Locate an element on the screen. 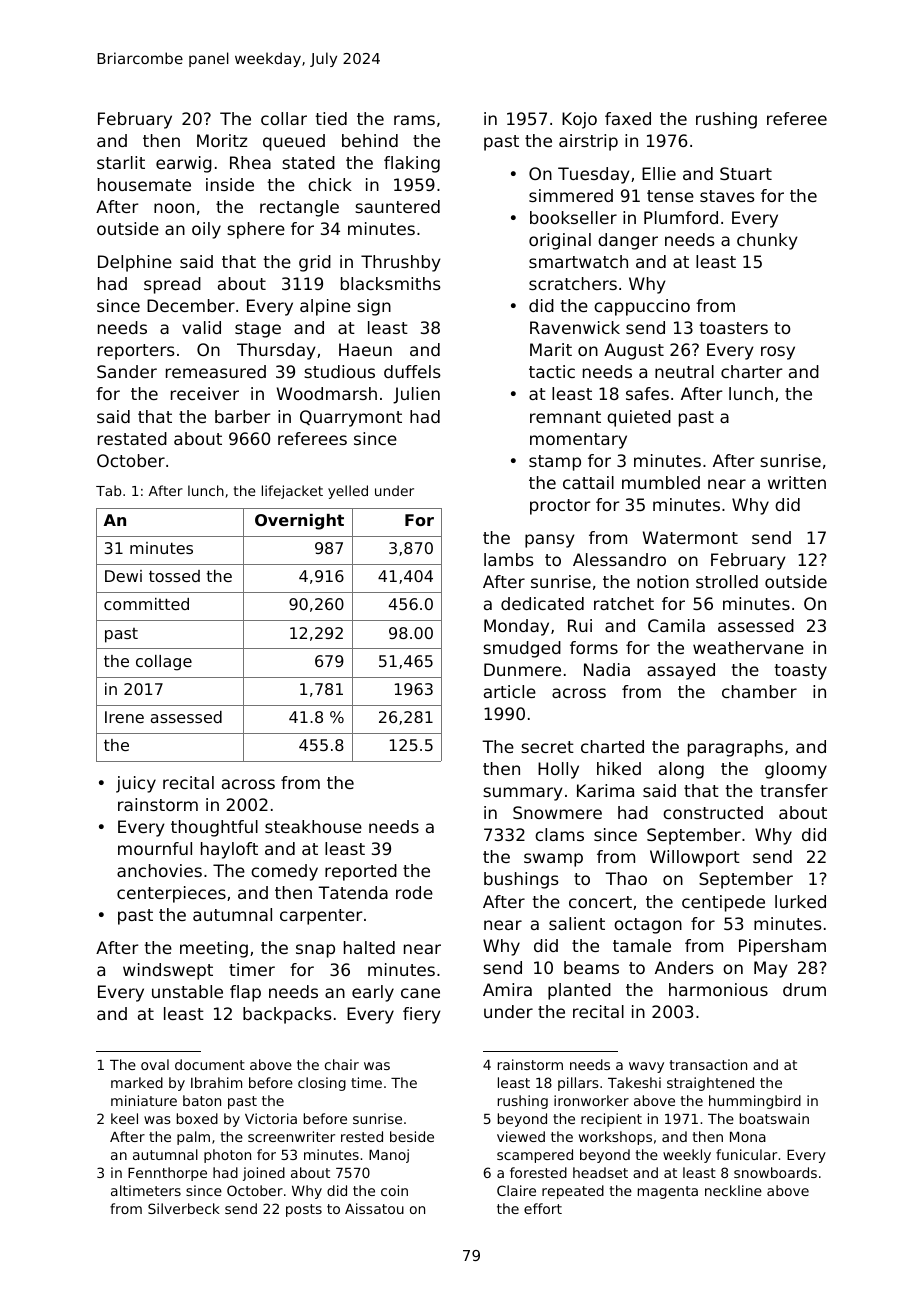  marked is located at coordinates (137, 1082).
